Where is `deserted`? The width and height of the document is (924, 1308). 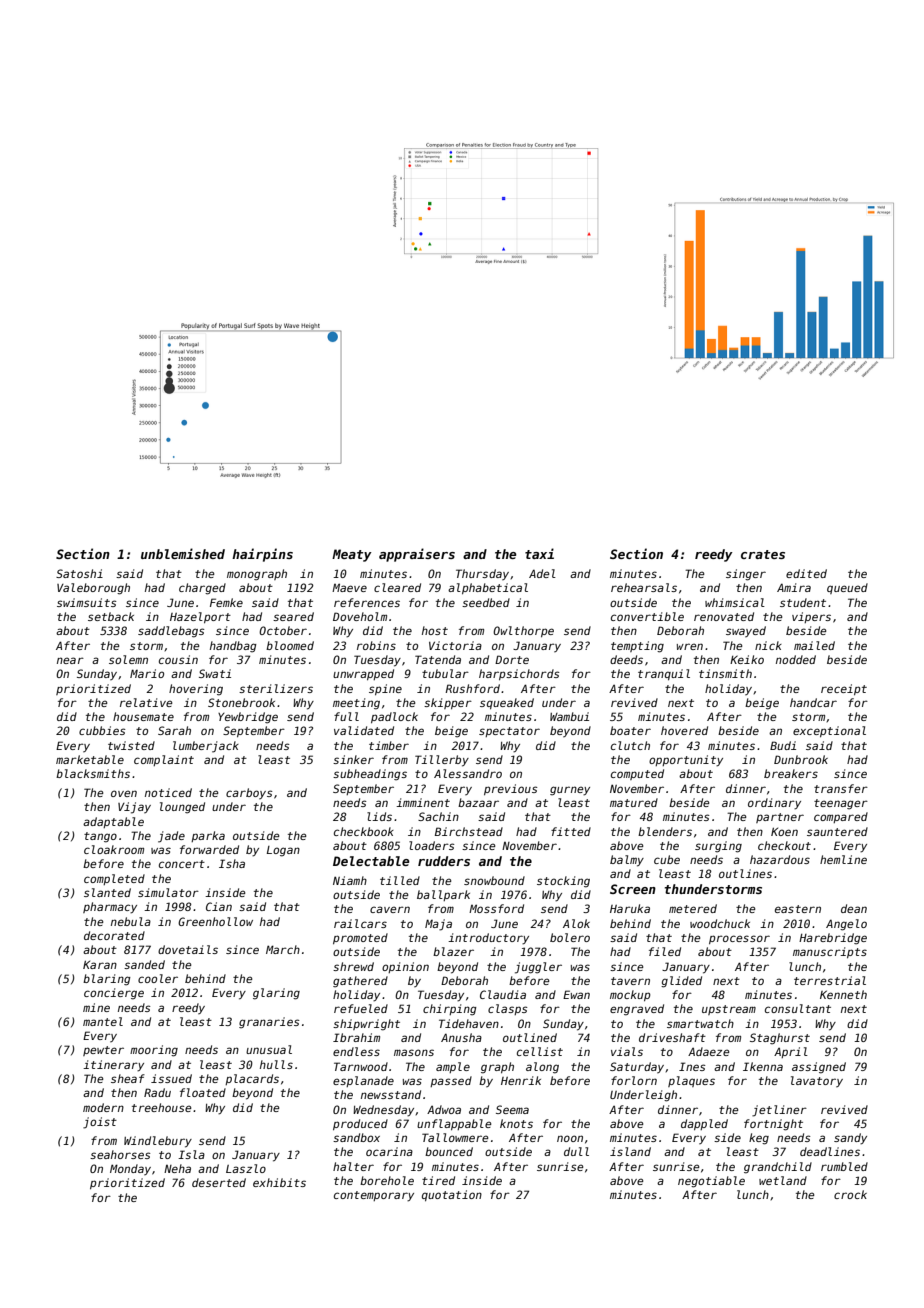 deserted is located at coordinates (219, 1182).
